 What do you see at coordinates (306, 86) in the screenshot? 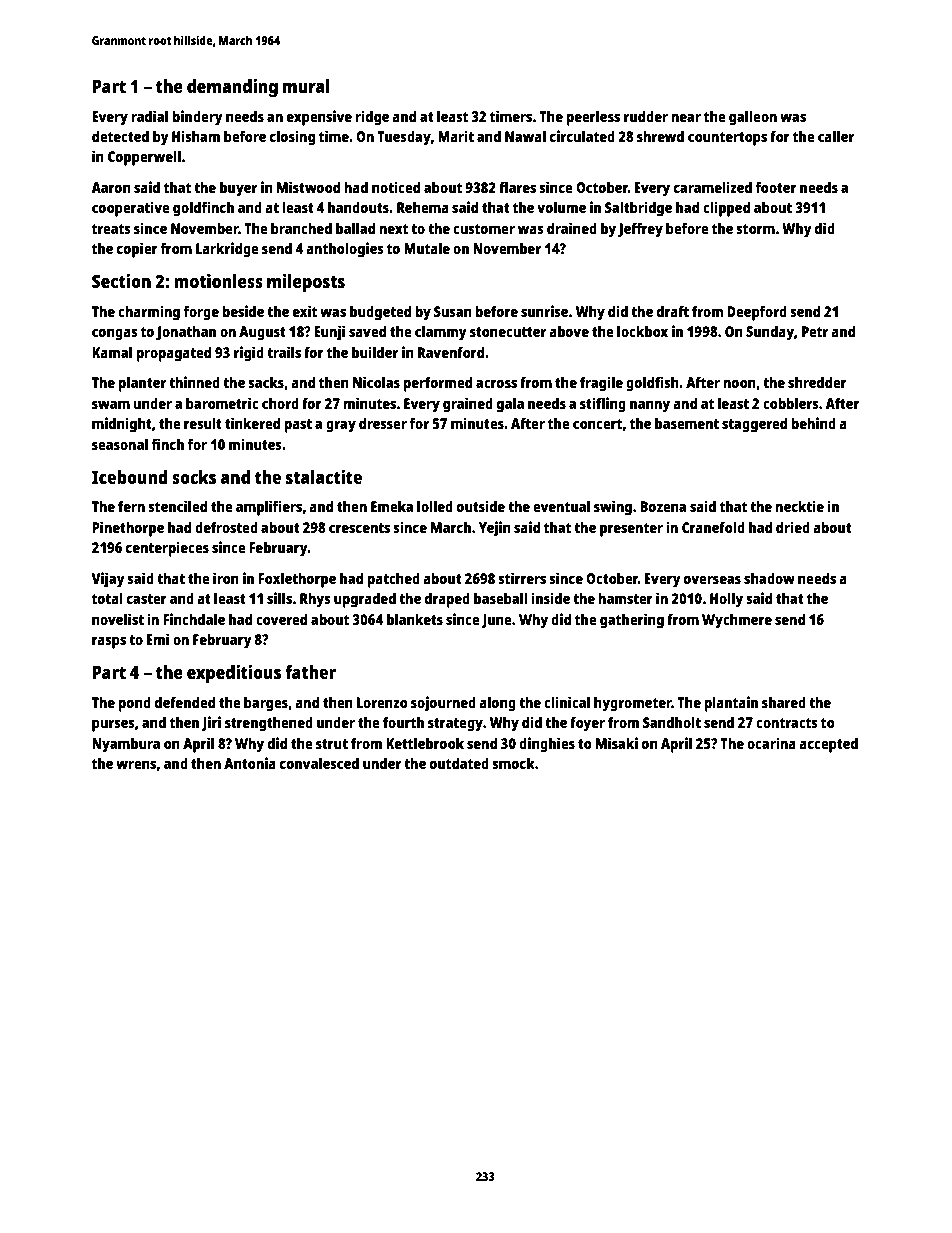
I see `mural` at bounding box center [306, 86].
